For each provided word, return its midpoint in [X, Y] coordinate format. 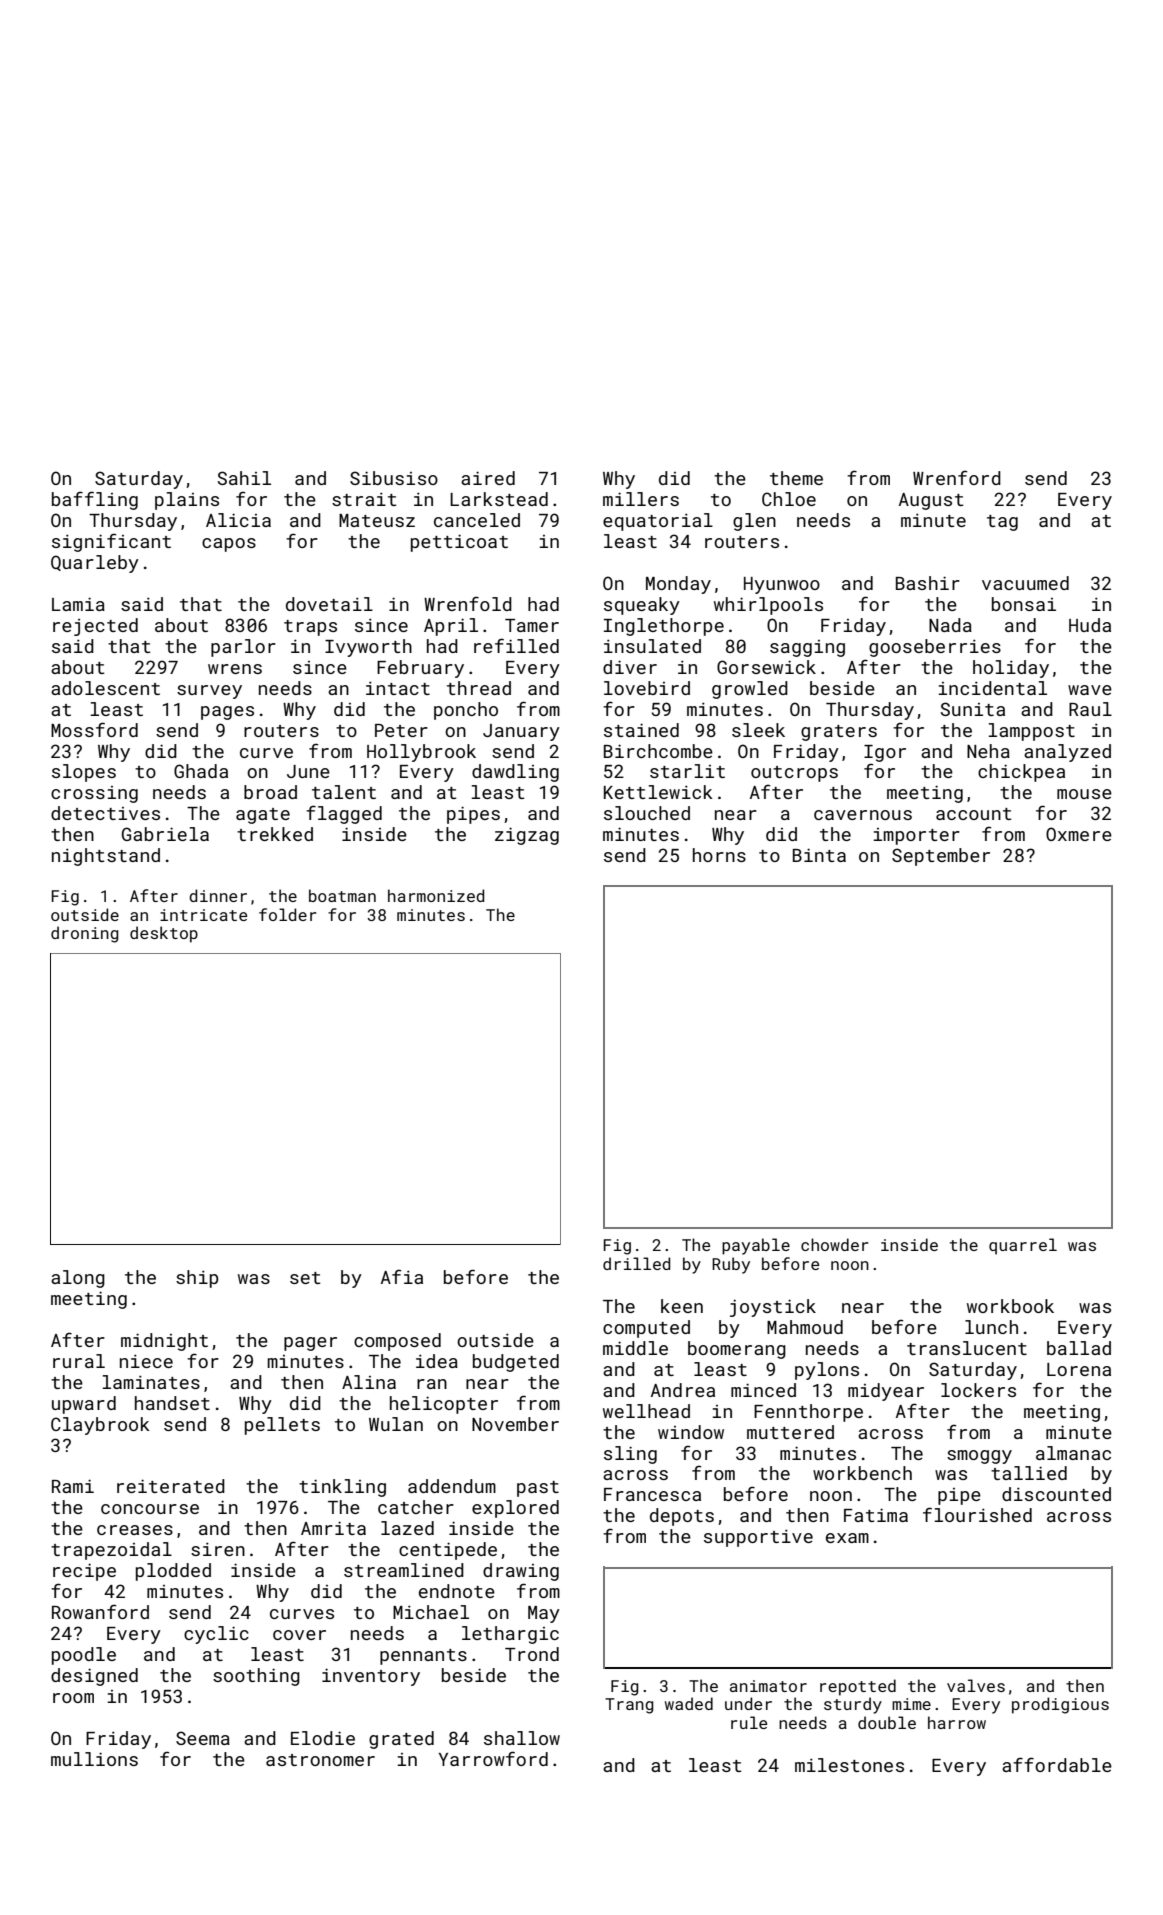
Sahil [244, 478]
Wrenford [957, 477]
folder [287, 914]
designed [94, 1677]
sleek [758, 730]
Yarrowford [493, 1758]
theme [796, 478]
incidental [992, 688]
